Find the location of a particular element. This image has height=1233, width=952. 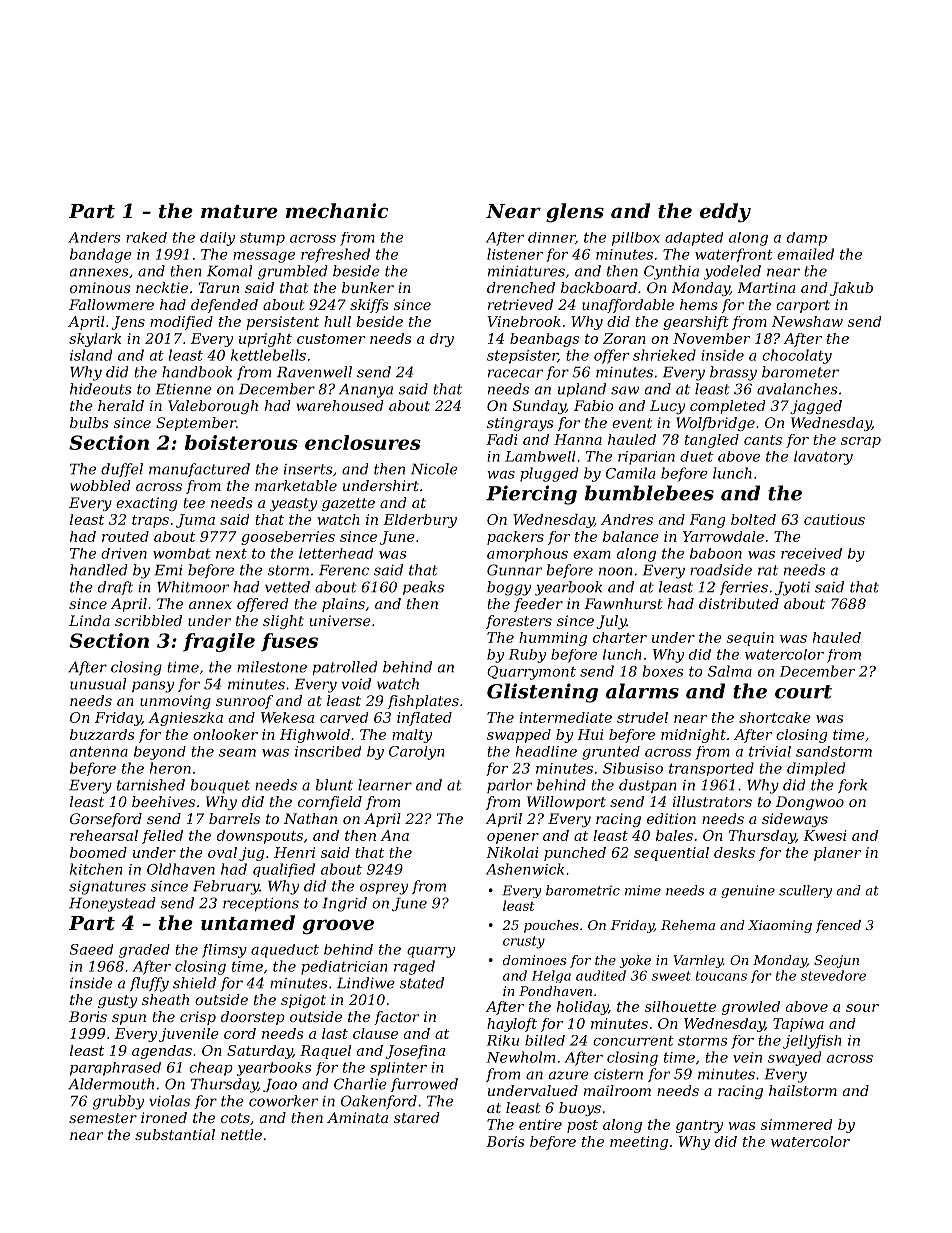

Saeed is located at coordinates (91, 949).
